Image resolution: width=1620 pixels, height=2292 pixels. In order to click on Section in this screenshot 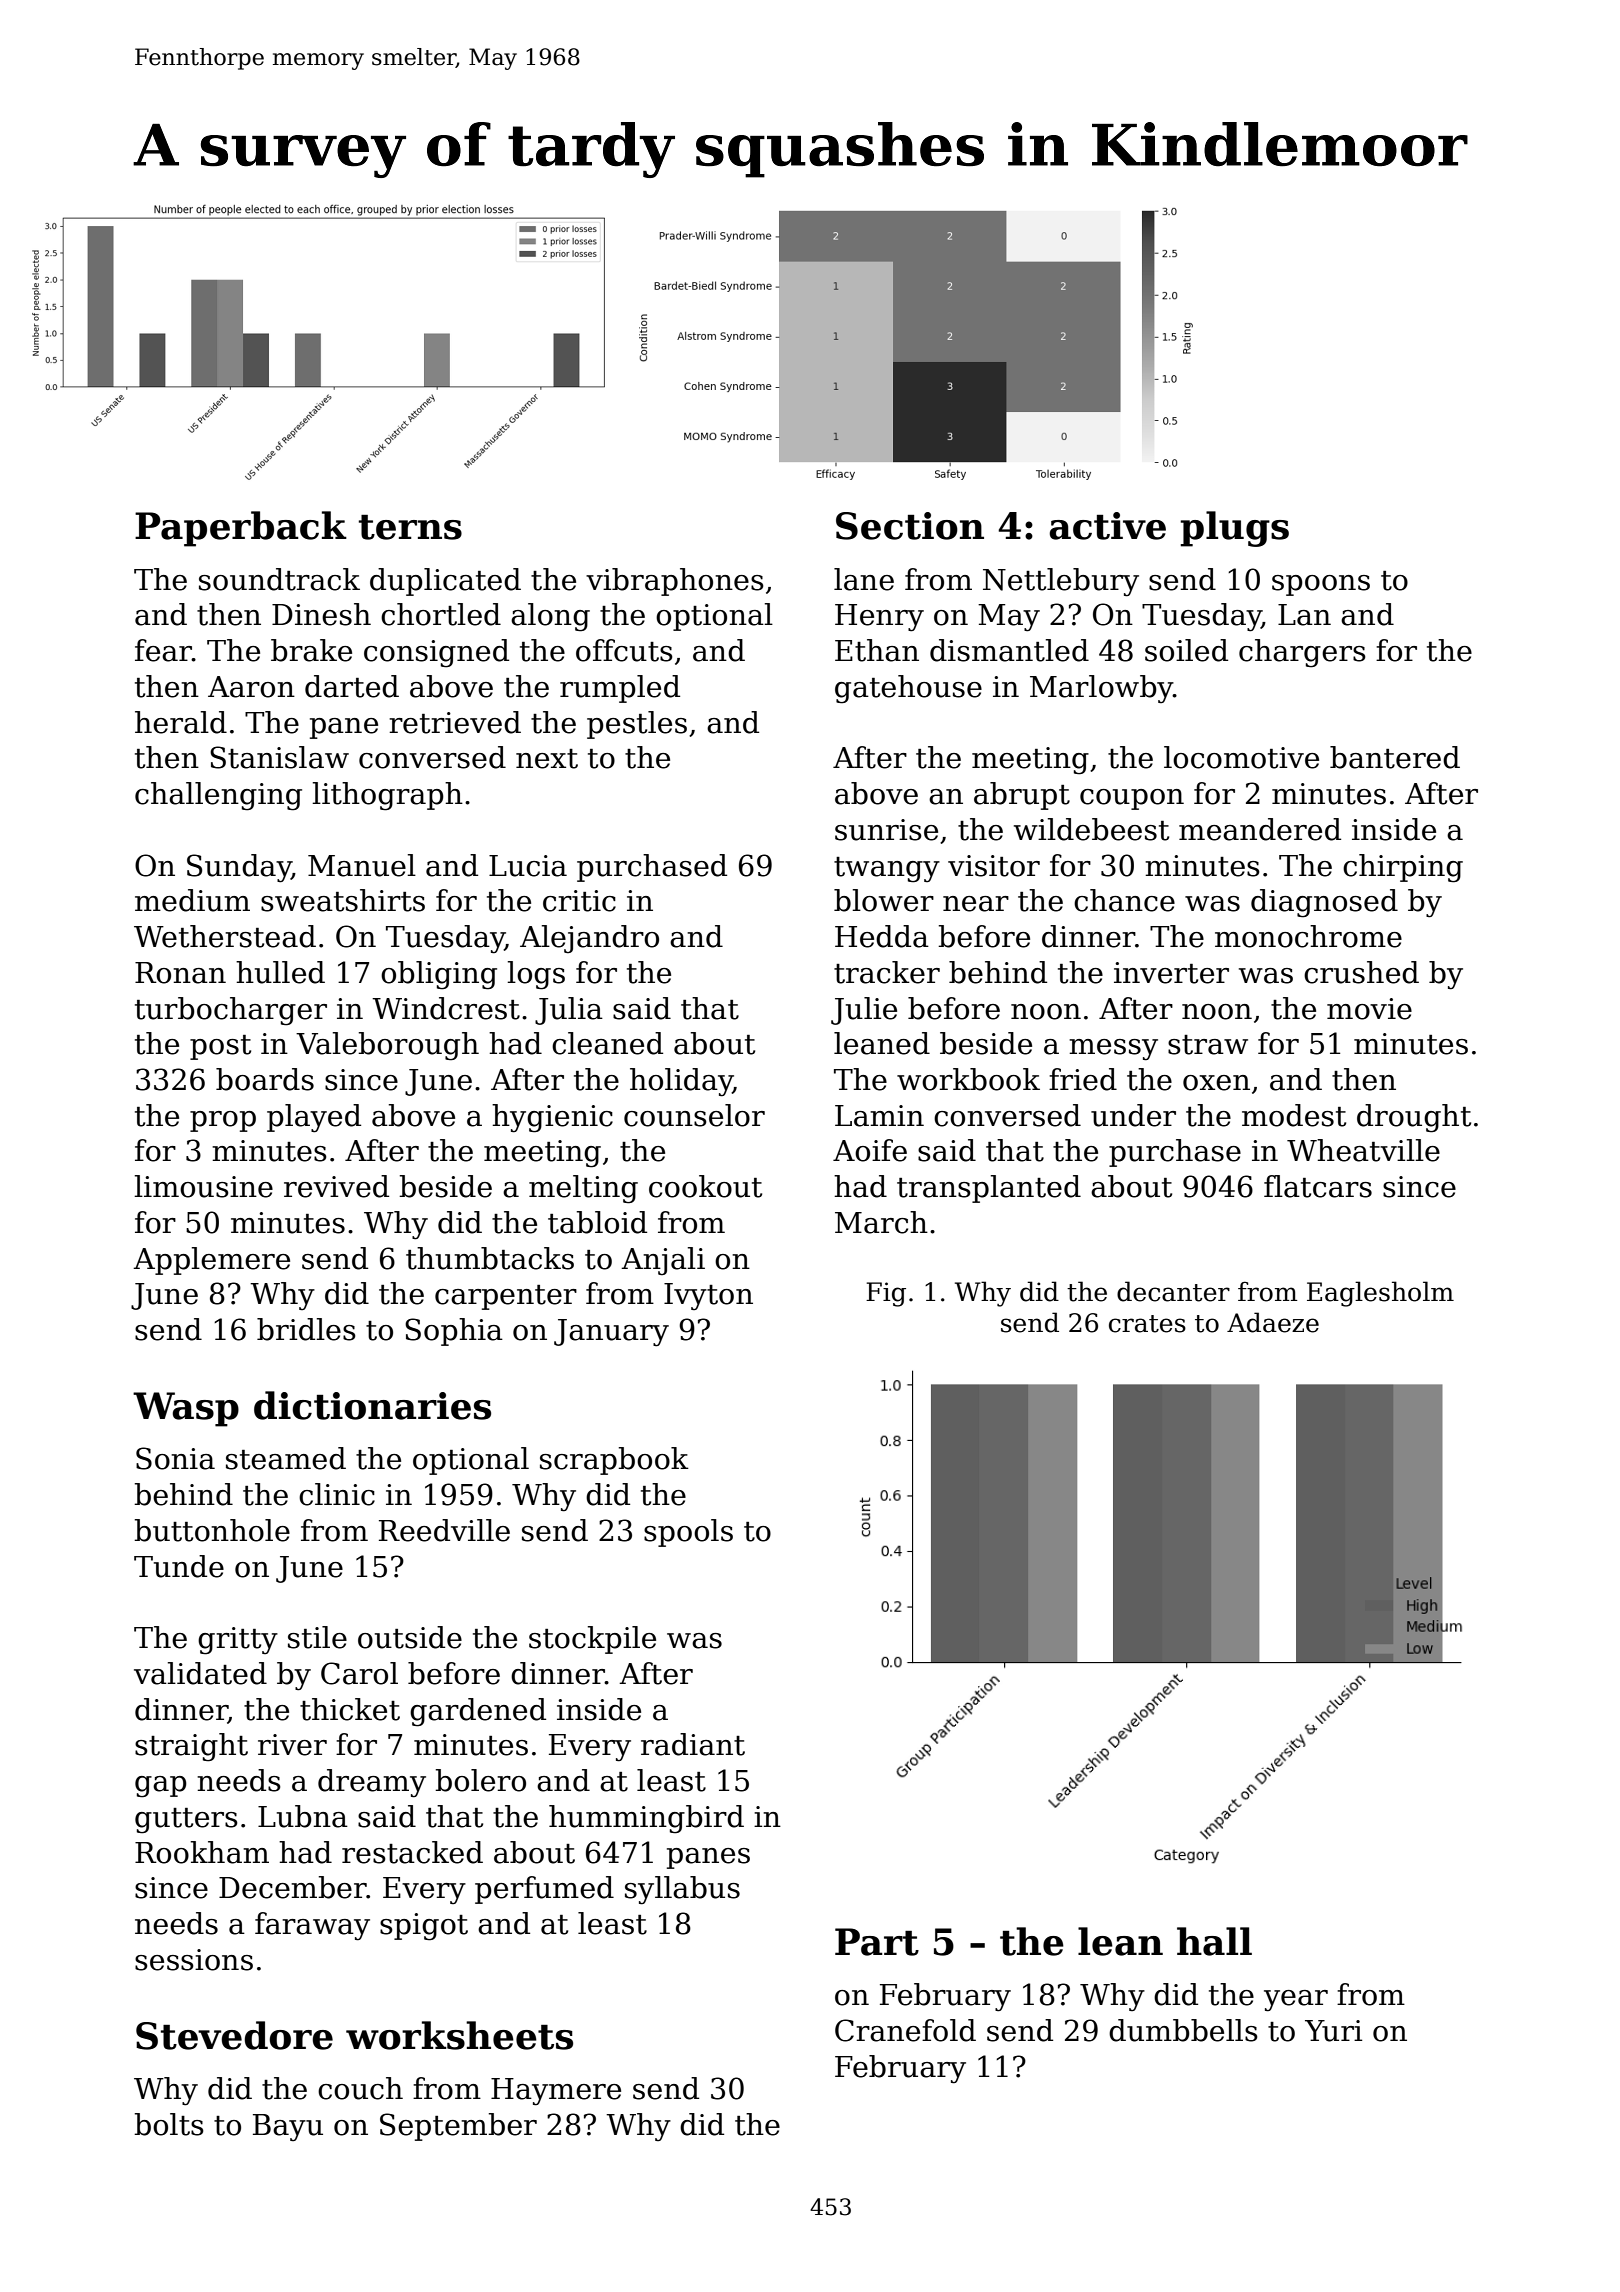, I will do `click(910, 526)`.
